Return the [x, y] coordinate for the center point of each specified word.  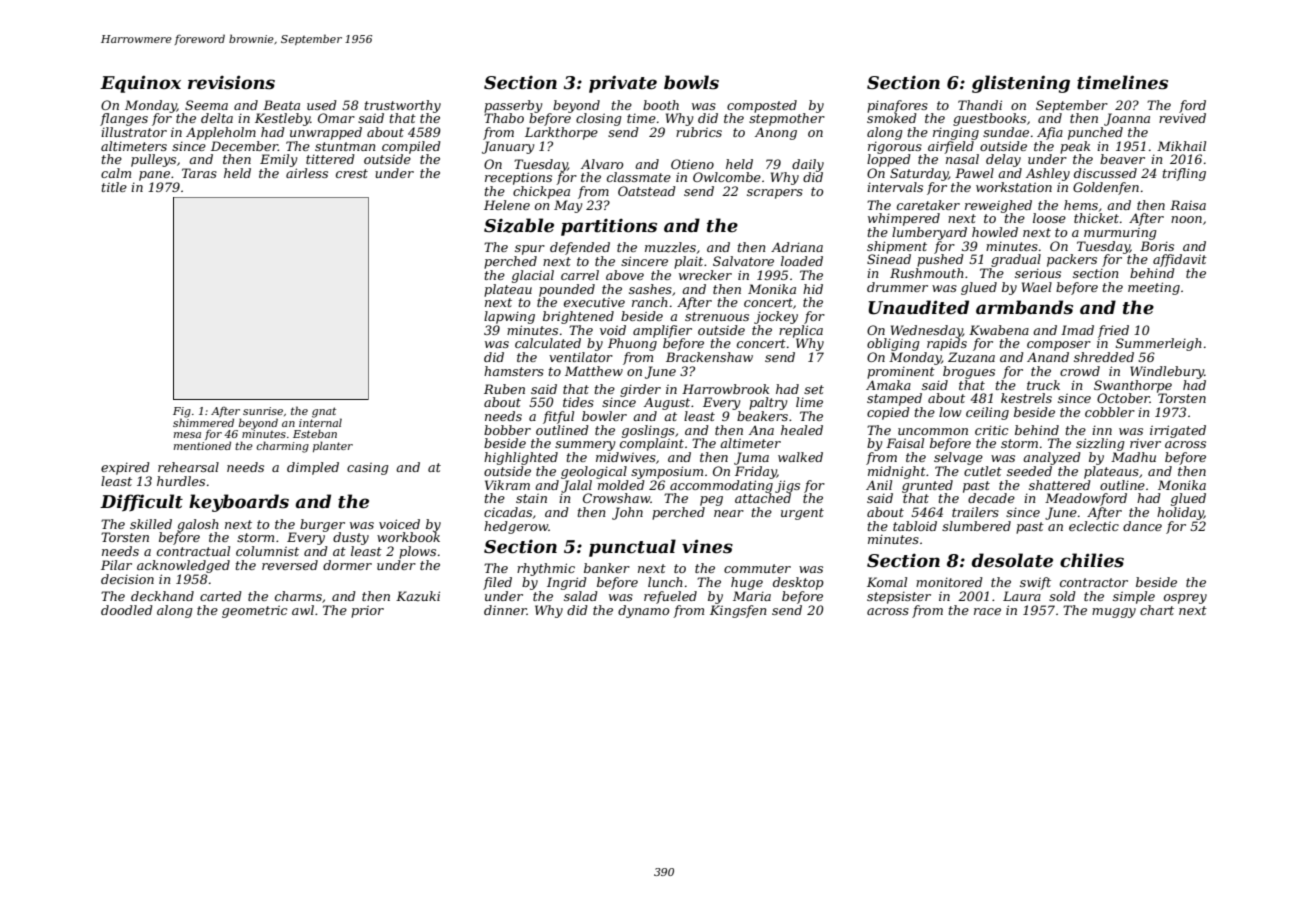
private [623, 84]
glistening [1021, 84]
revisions [231, 82]
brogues [969, 372]
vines [707, 547]
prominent [901, 373]
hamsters [514, 371]
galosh [198, 525]
